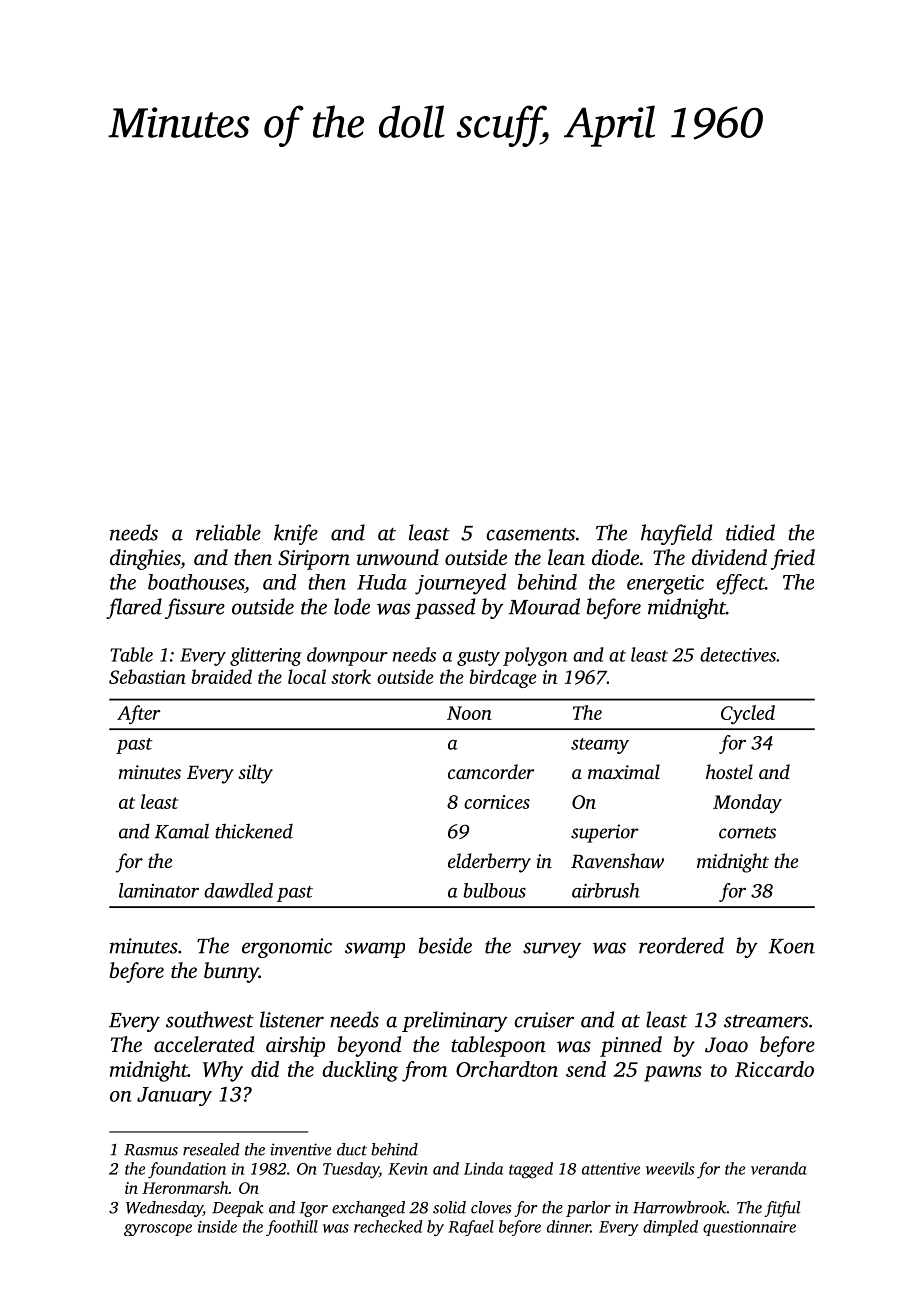 This screenshot has height=1311, width=924. I want to click on bunny, so click(231, 972).
